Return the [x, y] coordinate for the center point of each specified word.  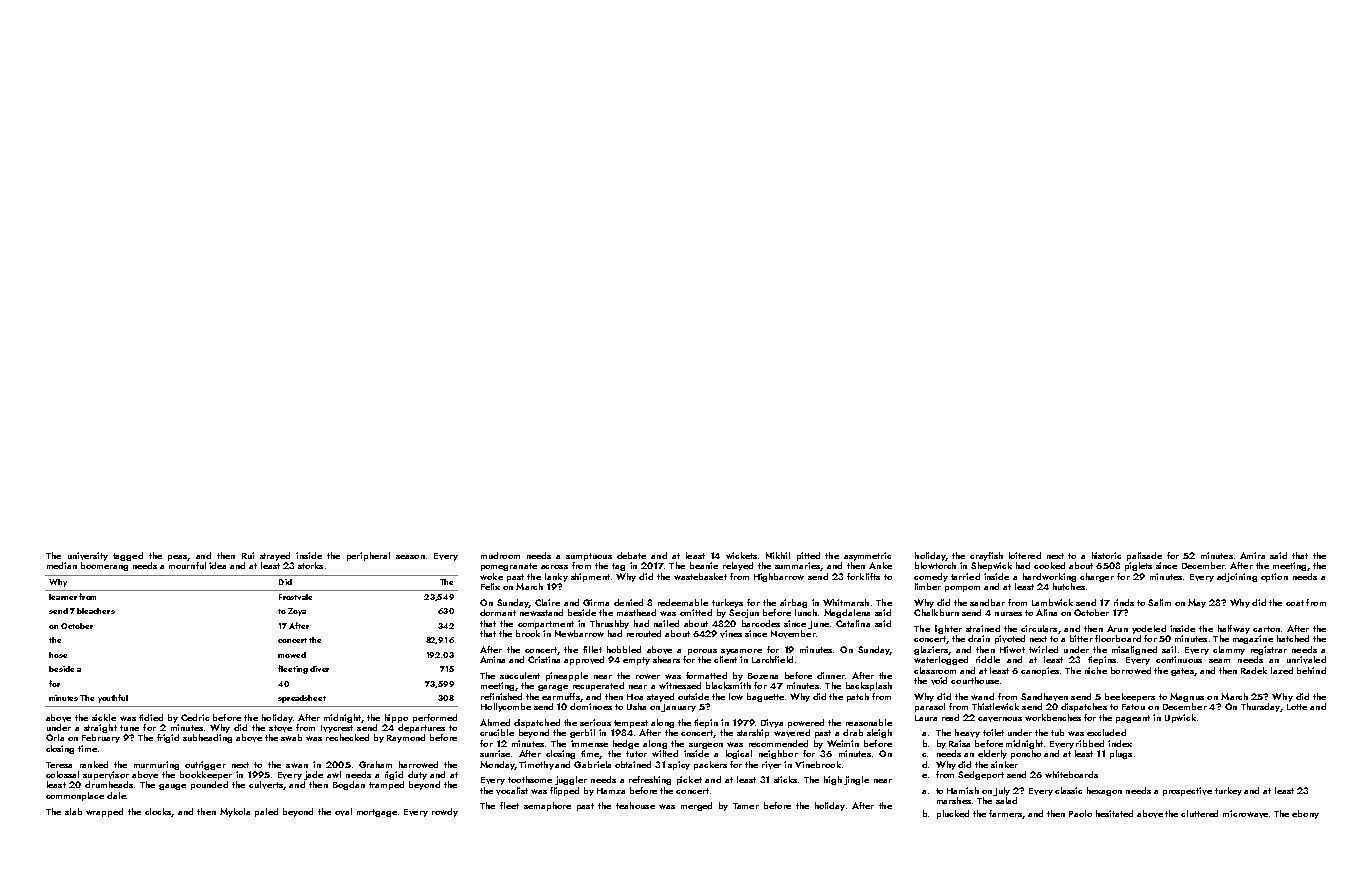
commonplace [75, 796]
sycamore [741, 652]
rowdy [445, 812]
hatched [1293, 638]
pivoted [1010, 639]
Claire [547, 602]
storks [310, 565]
